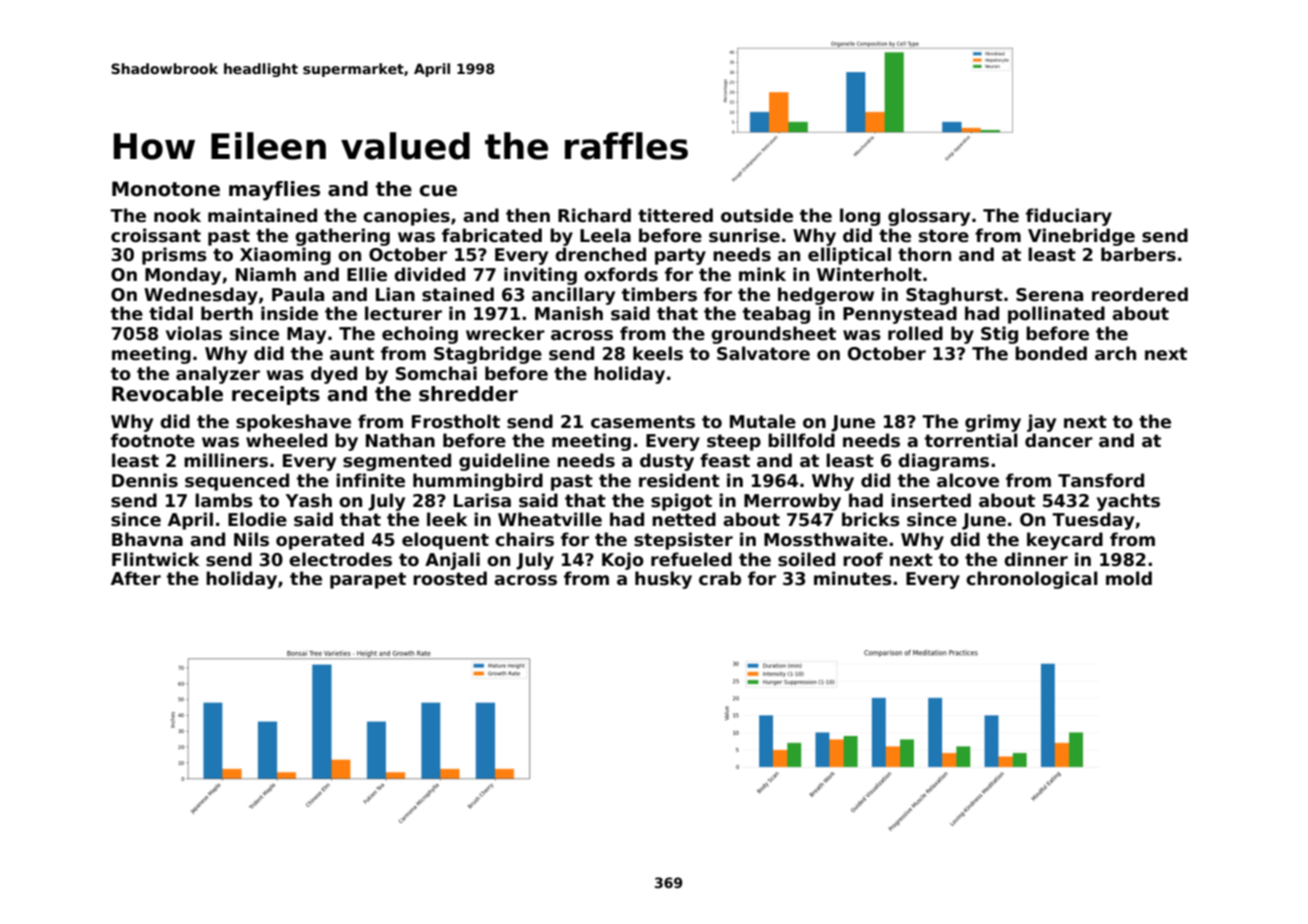  I want to click on feast, so click(725, 460).
